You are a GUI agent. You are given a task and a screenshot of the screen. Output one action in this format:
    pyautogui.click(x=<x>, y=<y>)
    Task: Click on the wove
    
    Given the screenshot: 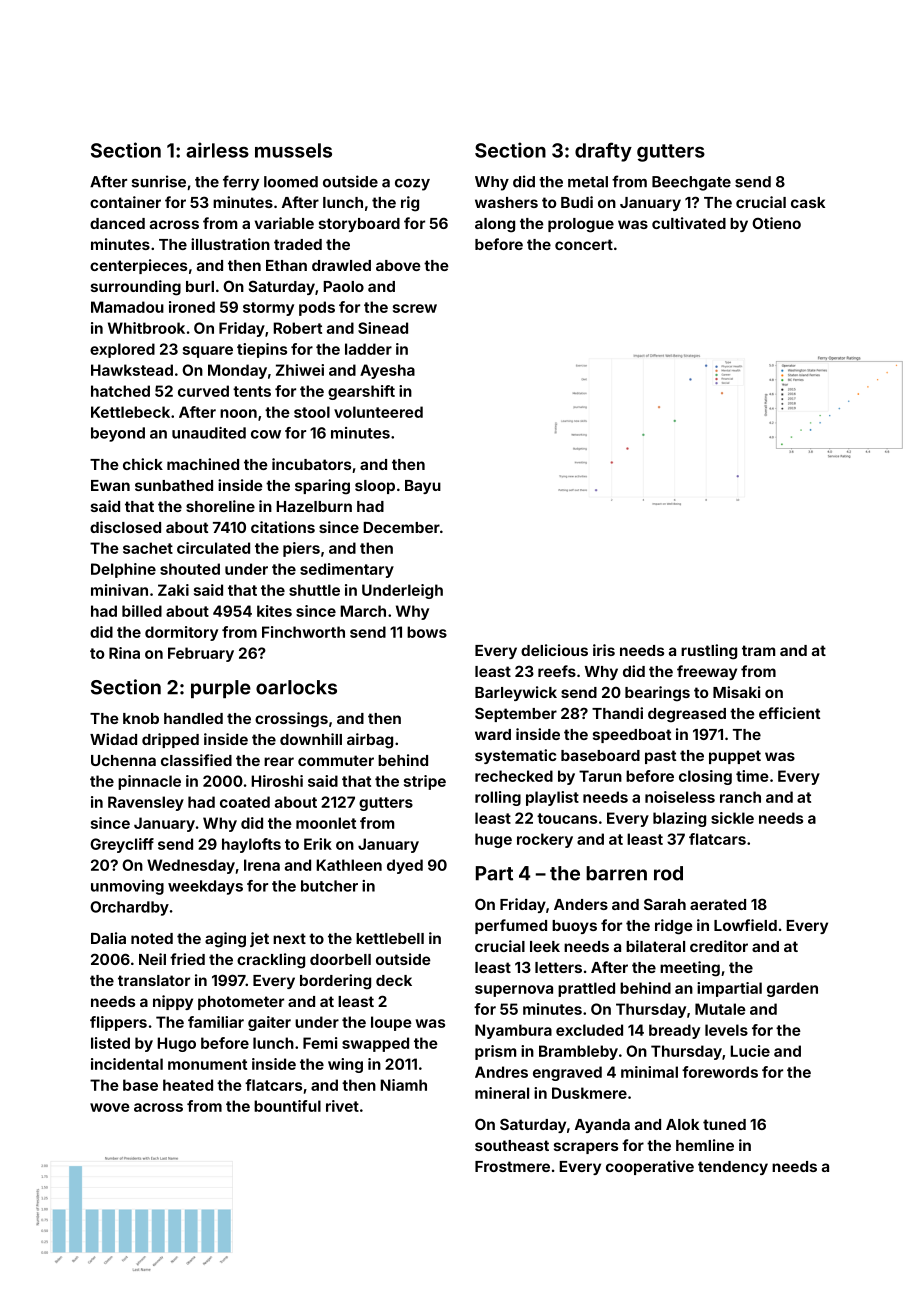 What is the action you would take?
    pyautogui.click(x=110, y=1107)
